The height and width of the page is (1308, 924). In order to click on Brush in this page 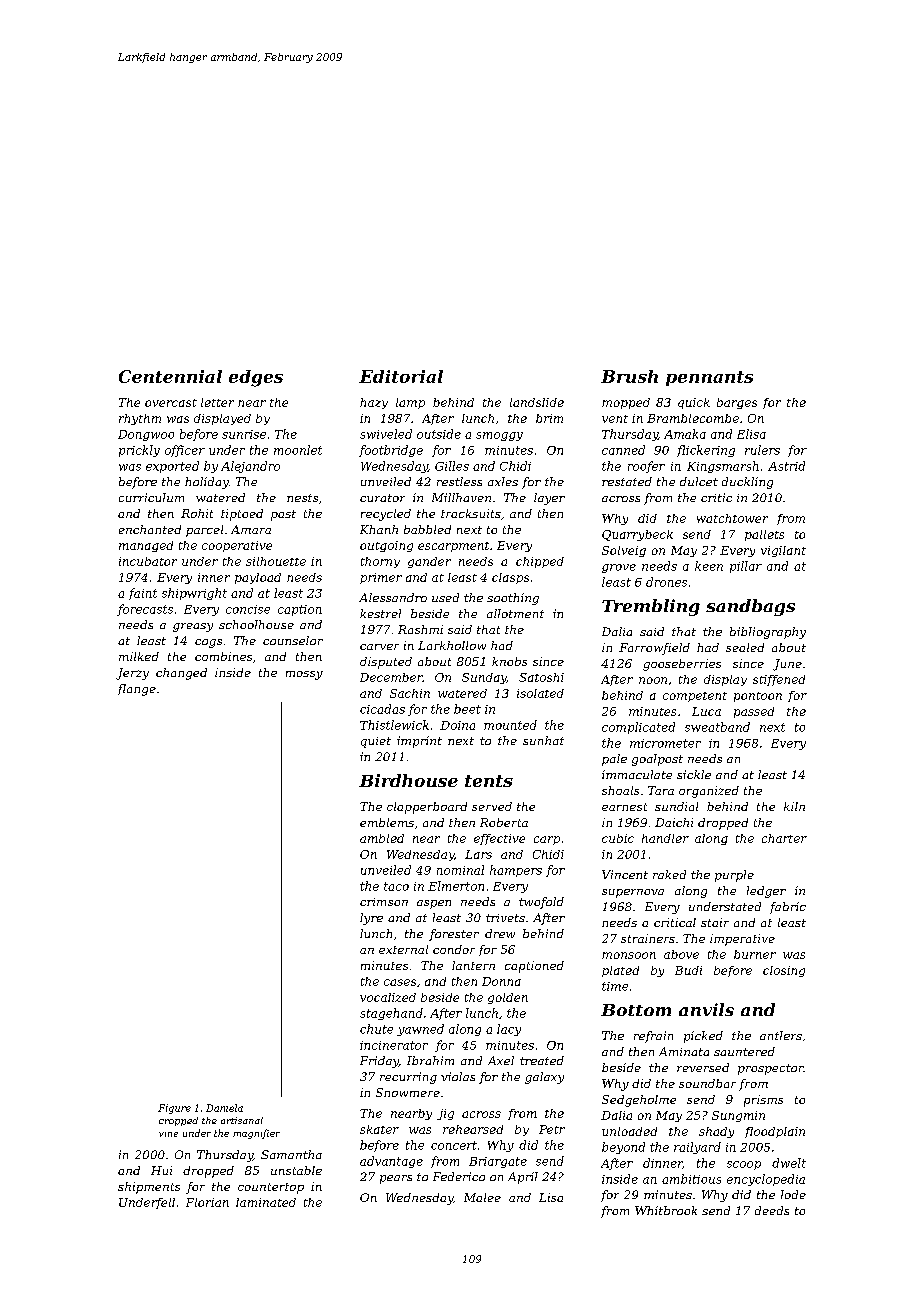, I will do `click(629, 376)`.
